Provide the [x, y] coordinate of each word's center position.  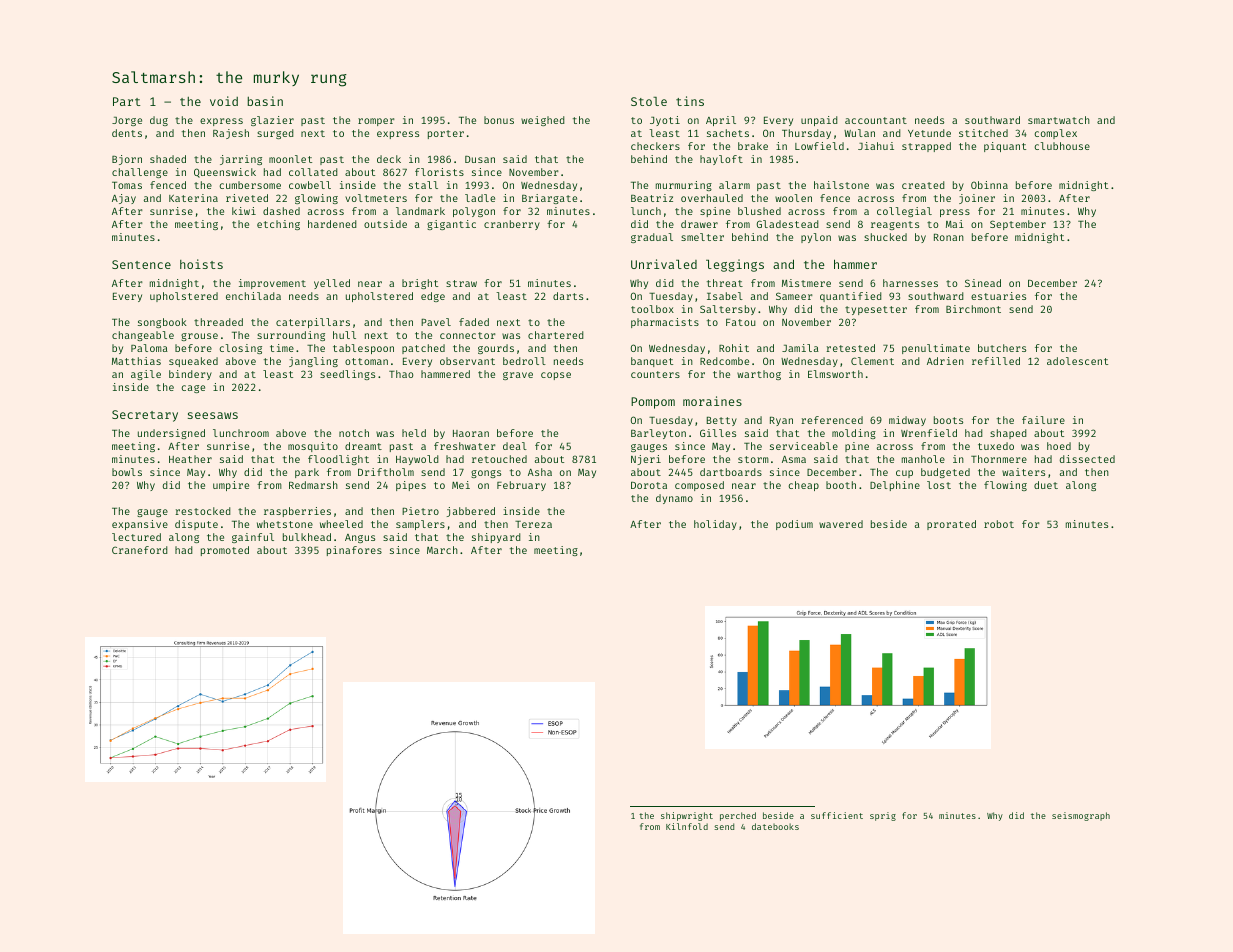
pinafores [354, 551]
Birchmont [973, 309]
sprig [883, 816]
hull [344, 335]
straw [461, 283]
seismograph [1081, 816]
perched [738, 816]
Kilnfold [687, 826]
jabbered [471, 512]
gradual [652, 238]
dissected [1087, 459]
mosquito [313, 447]
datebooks [775, 826]
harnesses [910, 283]
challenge [140, 173]
